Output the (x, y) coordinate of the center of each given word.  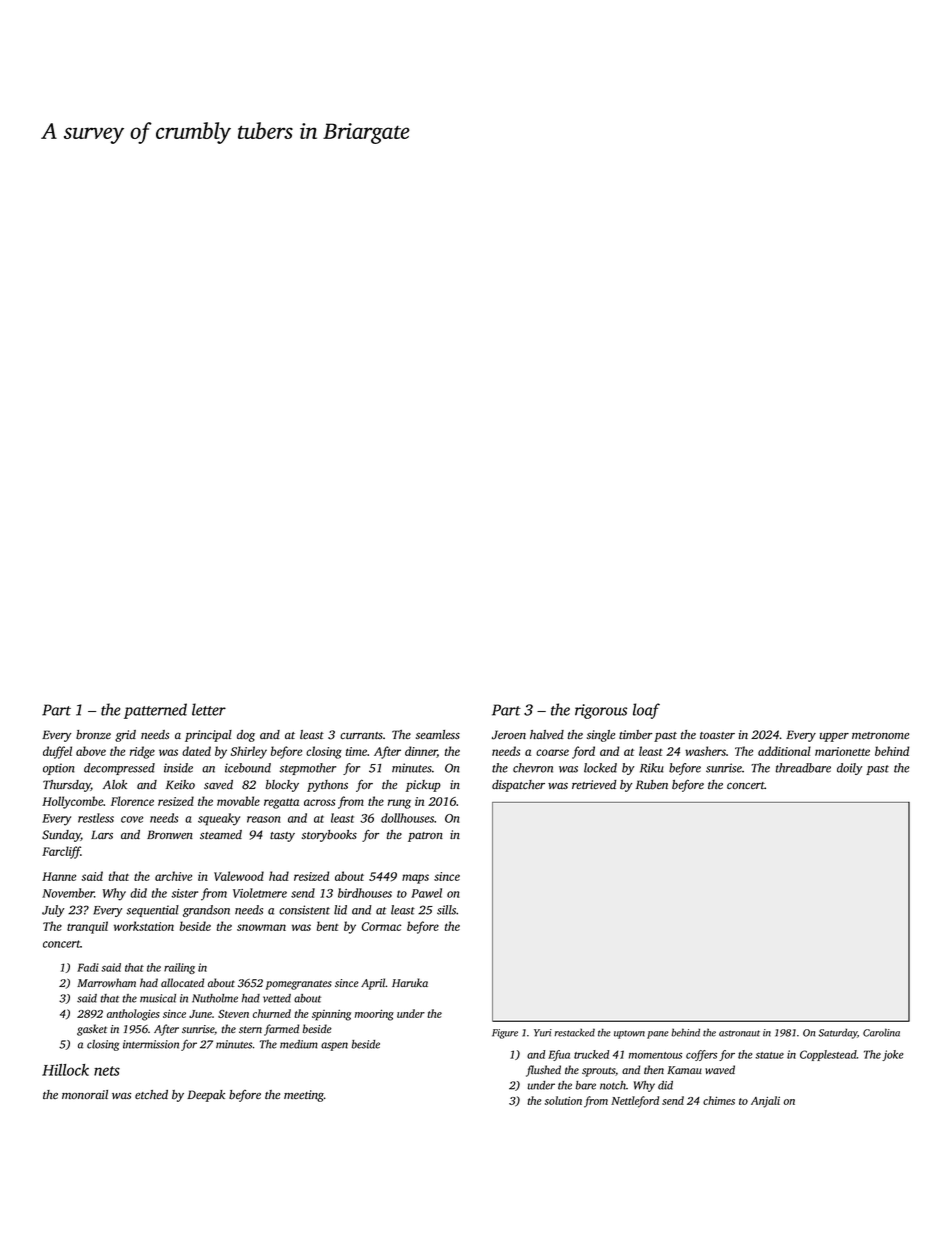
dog (246, 736)
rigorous (601, 711)
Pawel (426, 893)
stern (250, 1030)
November (68, 893)
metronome (880, 736)
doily (849, 769)
